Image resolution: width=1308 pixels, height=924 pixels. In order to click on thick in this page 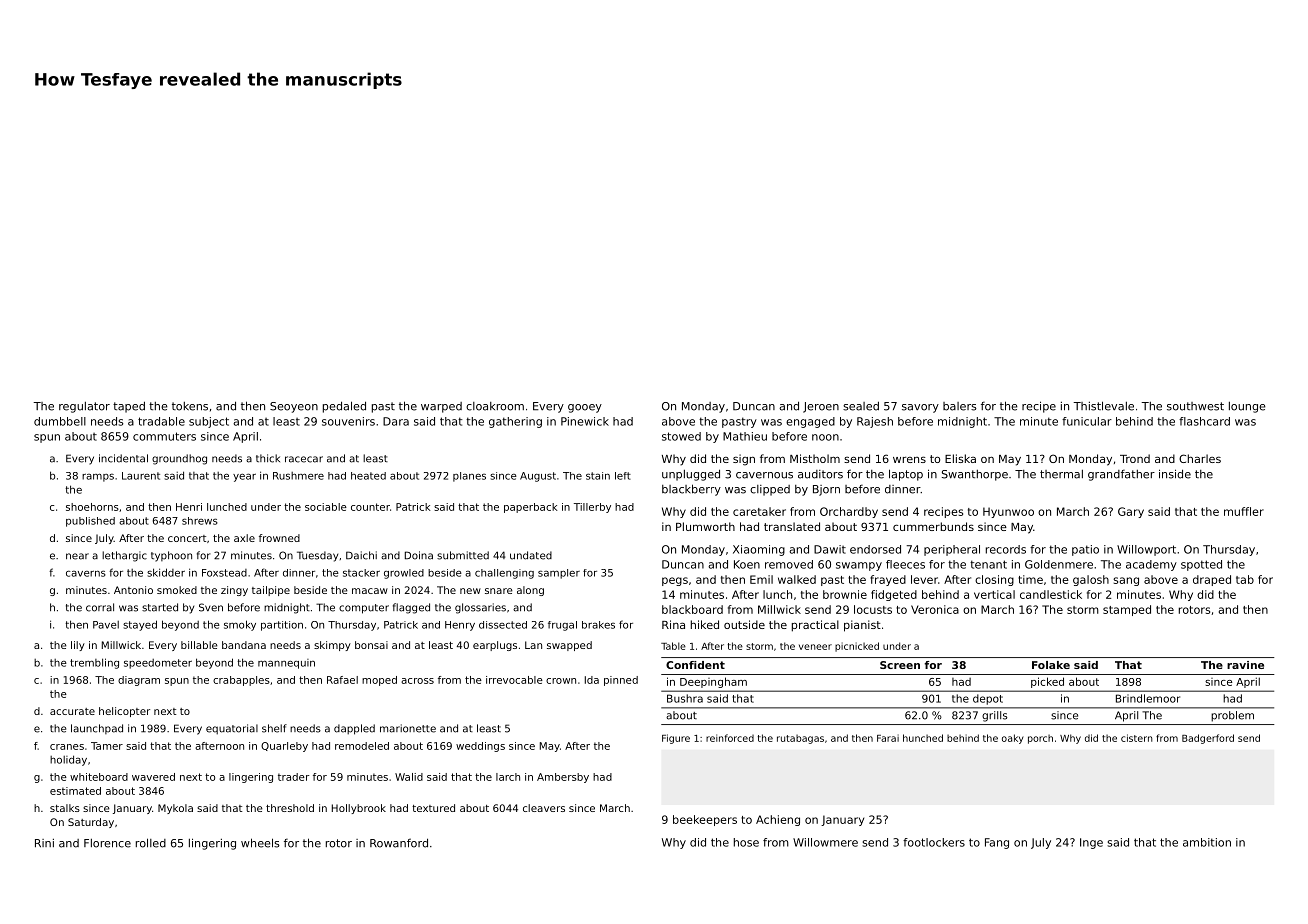, I will do `click(268, 458)`.
